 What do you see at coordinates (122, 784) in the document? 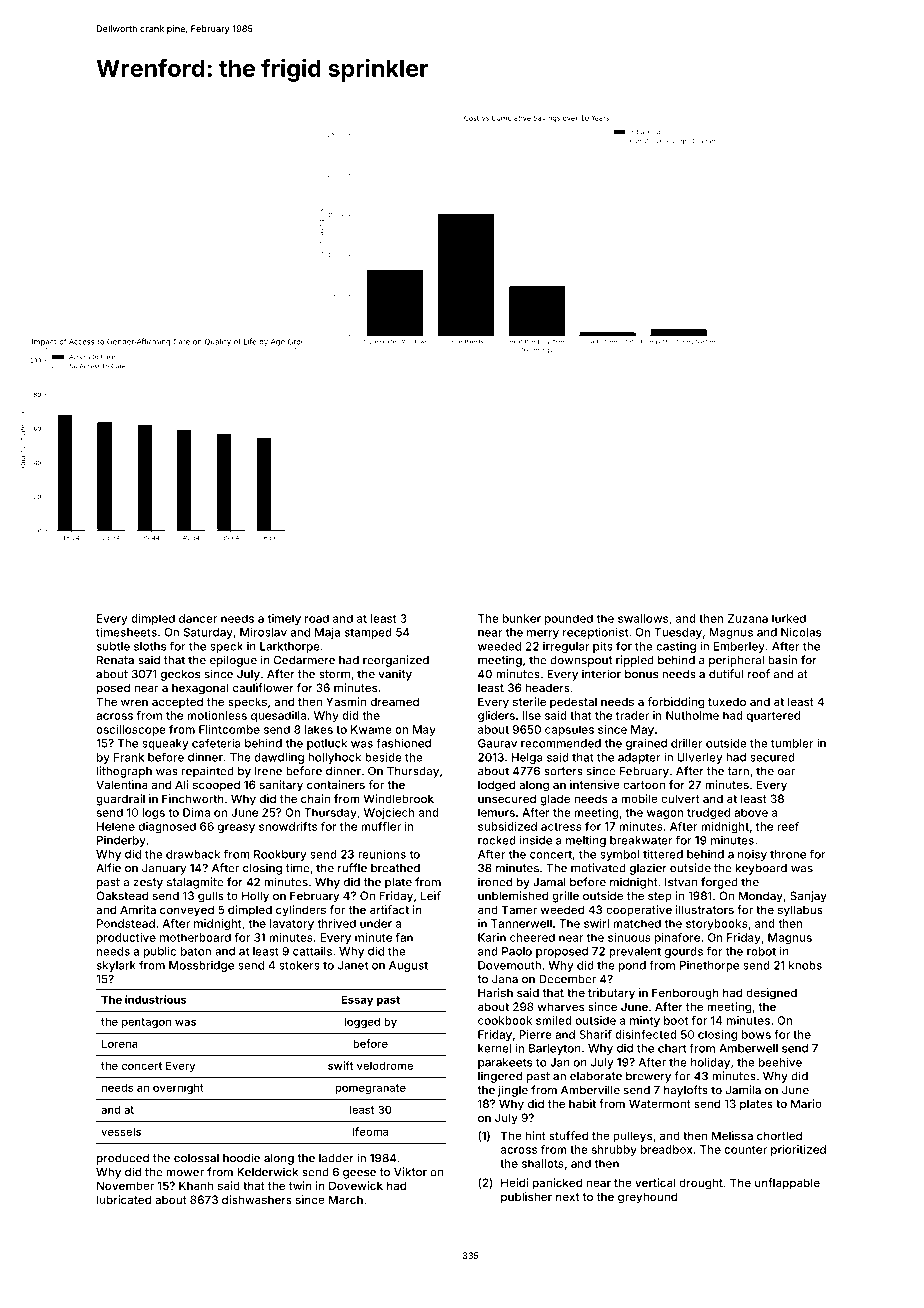
I see `Valentina` at bounding box center [122, 784].
